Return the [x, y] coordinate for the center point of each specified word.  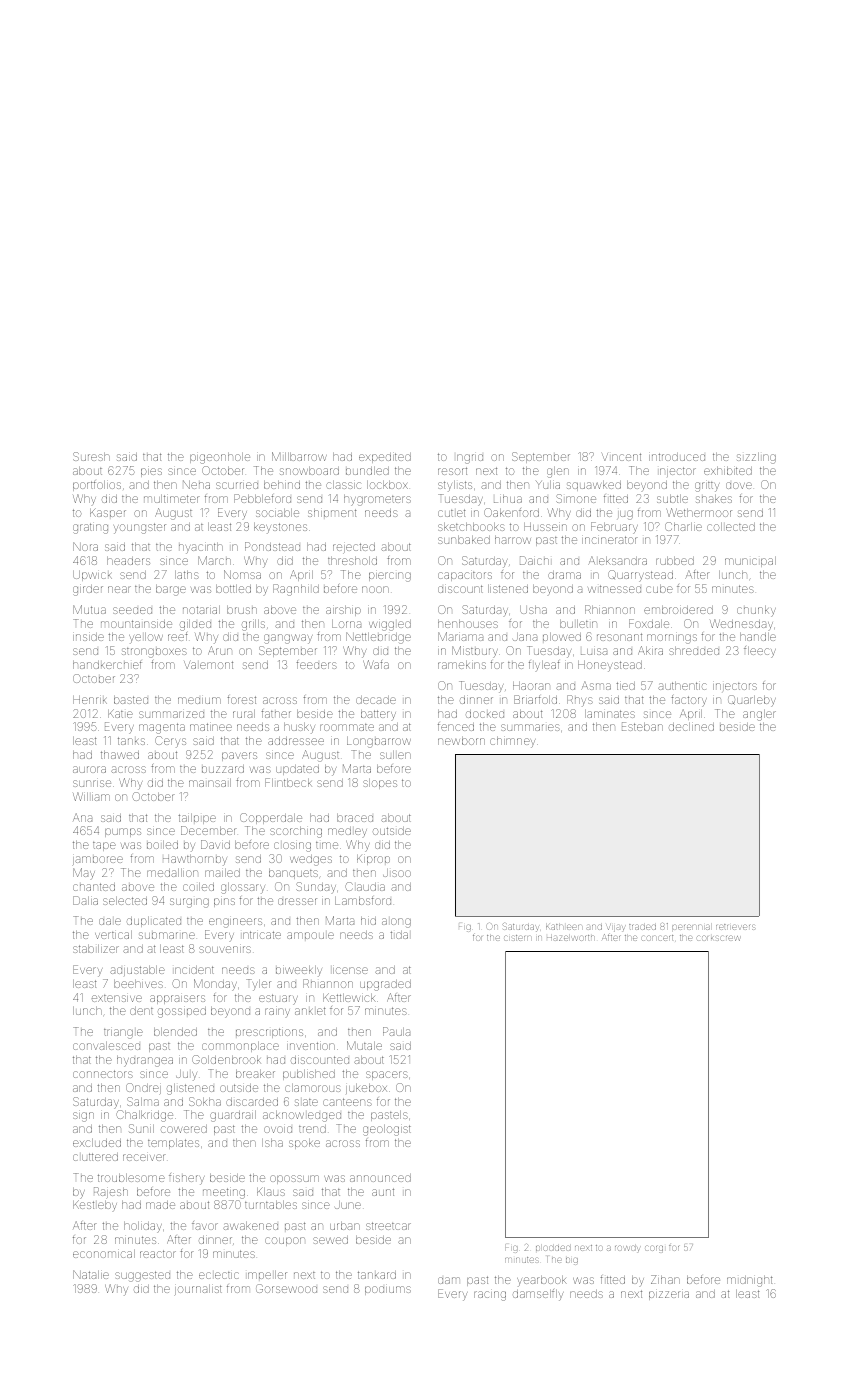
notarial [201, 610]
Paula [396, 1031]
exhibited [728, 471]
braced [355, 818]
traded [642, 927]
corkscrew [718, 938]
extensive [117, 998]
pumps [123, 832]
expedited [385, 458]
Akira [650, 650]
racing [490, 1296]
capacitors [465, 576]
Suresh [91, 456]
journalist [198, 1290]
